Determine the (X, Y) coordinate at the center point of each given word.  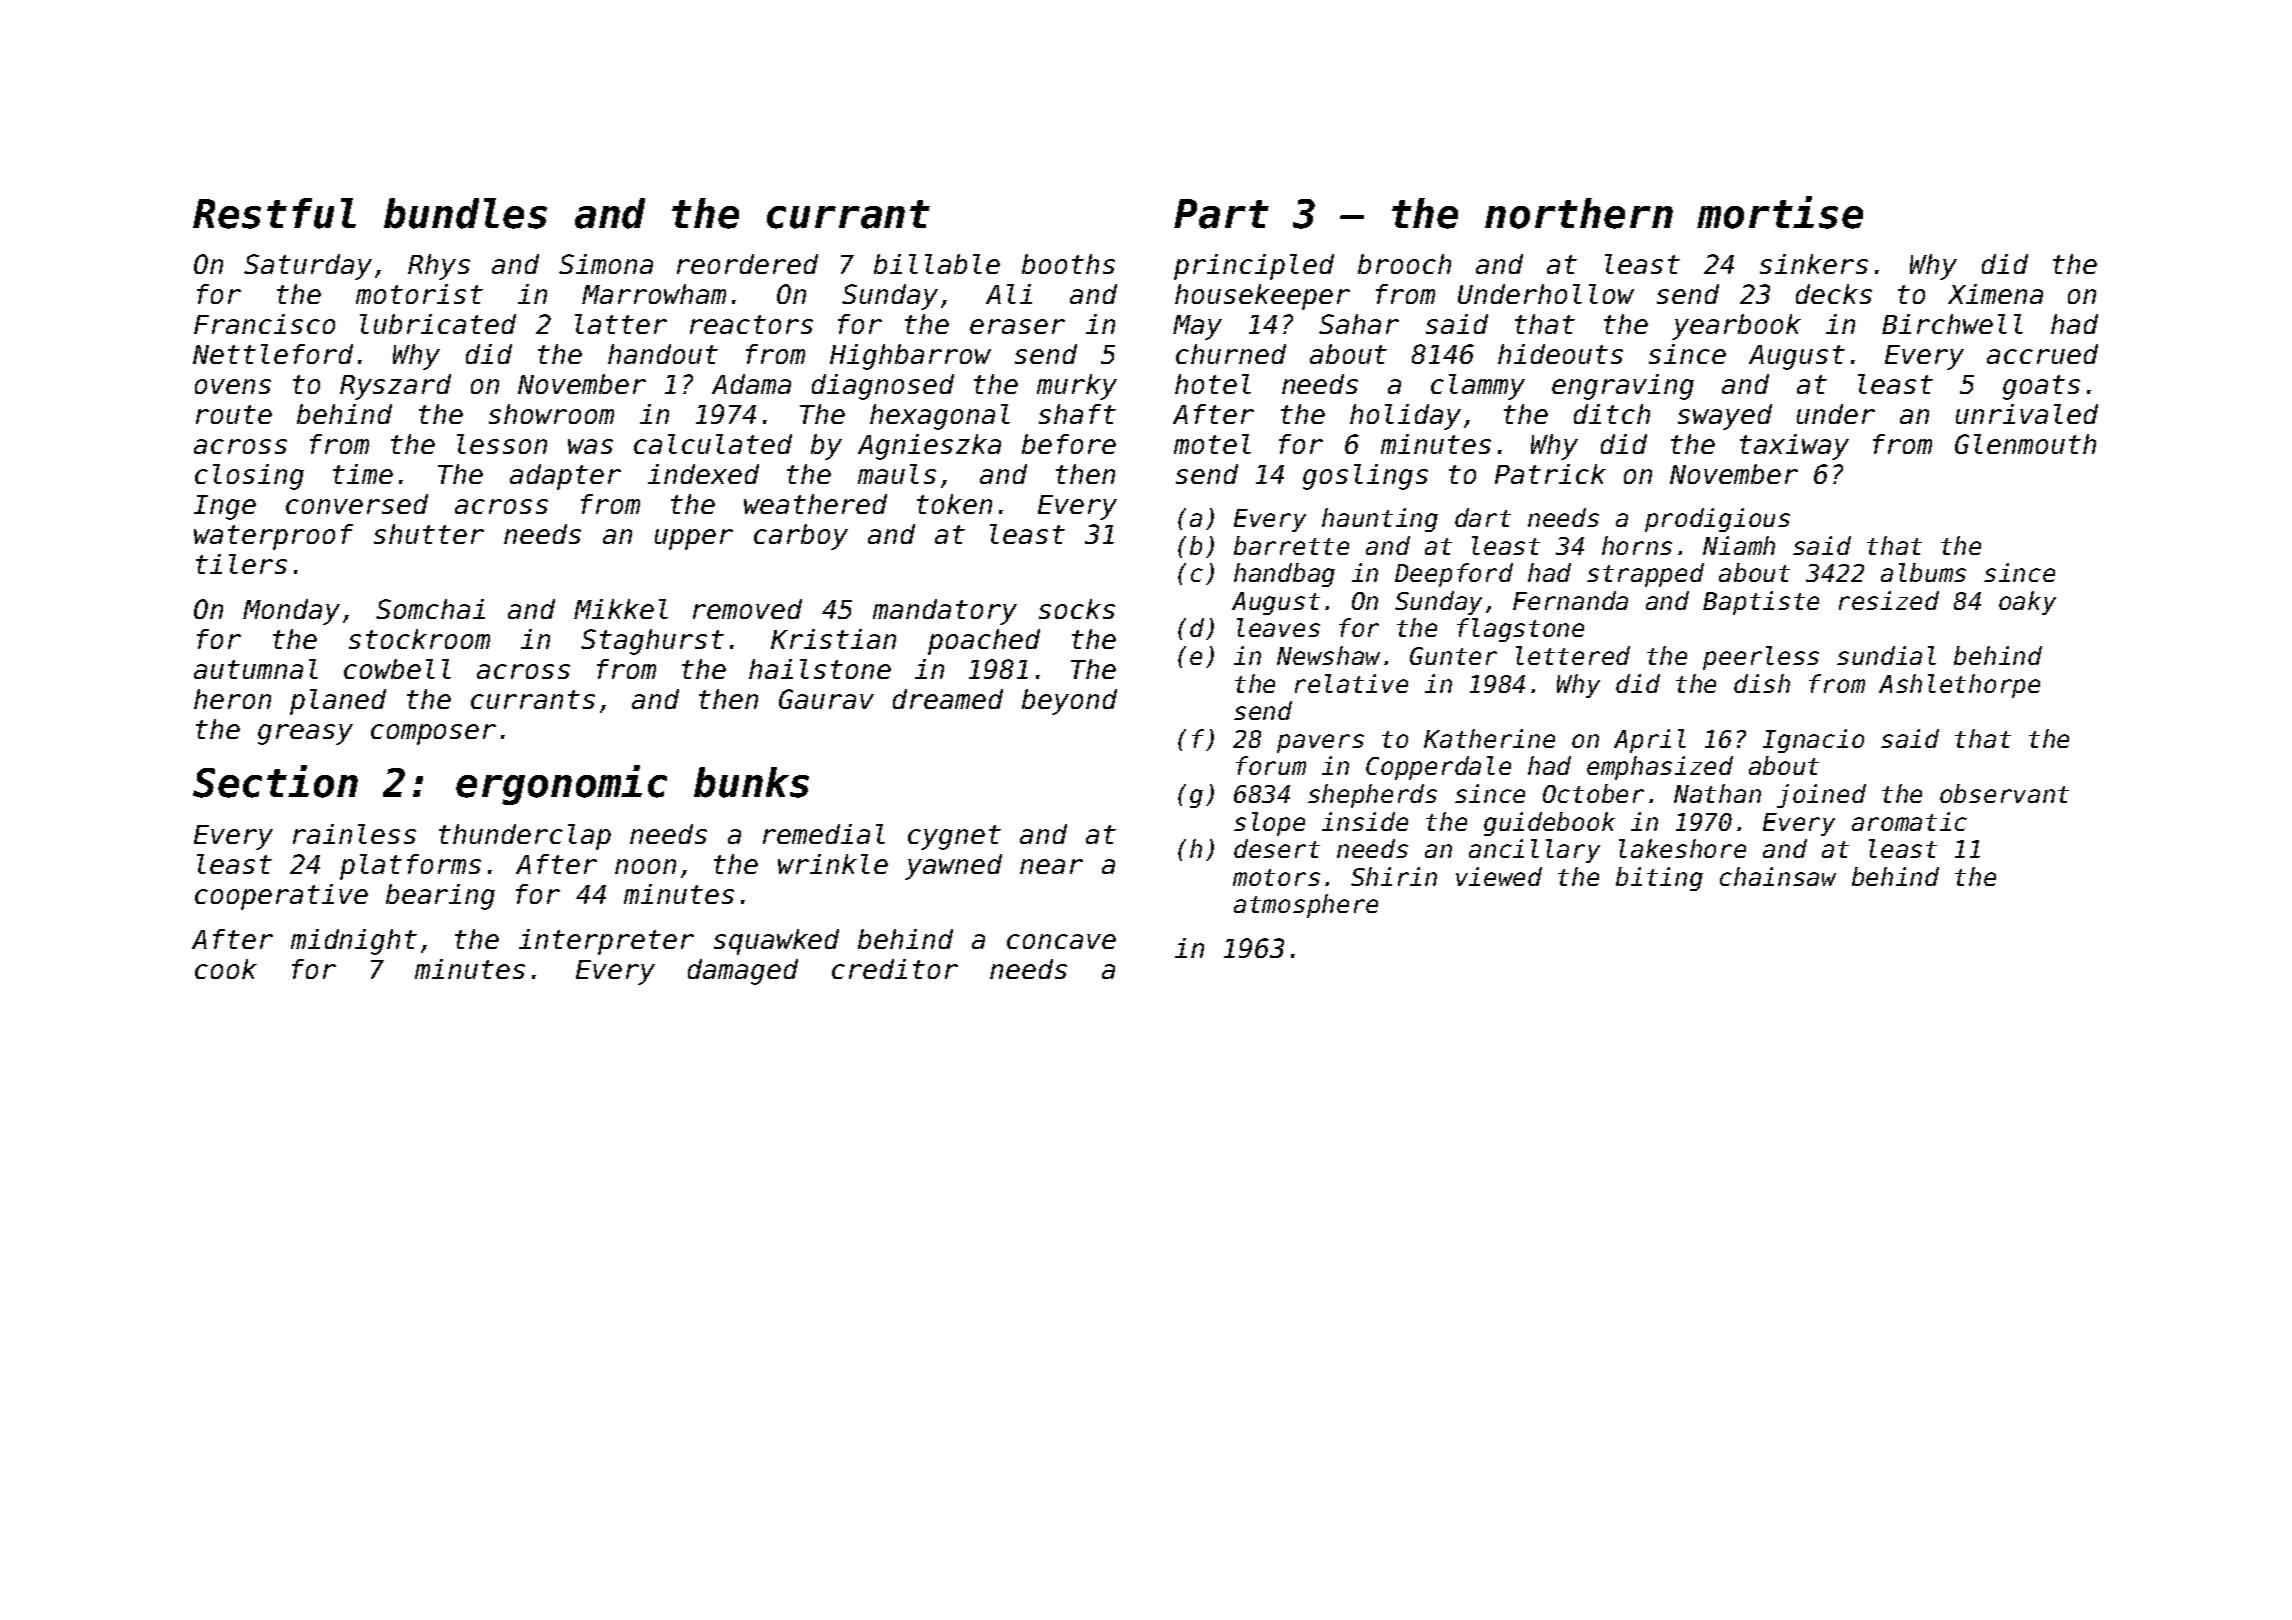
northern (1579, 213)
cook (226, 969)
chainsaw (1778, 876)
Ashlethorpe (1959, 686)
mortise (1780, 212)
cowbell (397, 669)
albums (1923, 572)
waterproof (273, 537)
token (954, 504)
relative (1351, 683)
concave (1061, 941)
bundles (465, 213)
